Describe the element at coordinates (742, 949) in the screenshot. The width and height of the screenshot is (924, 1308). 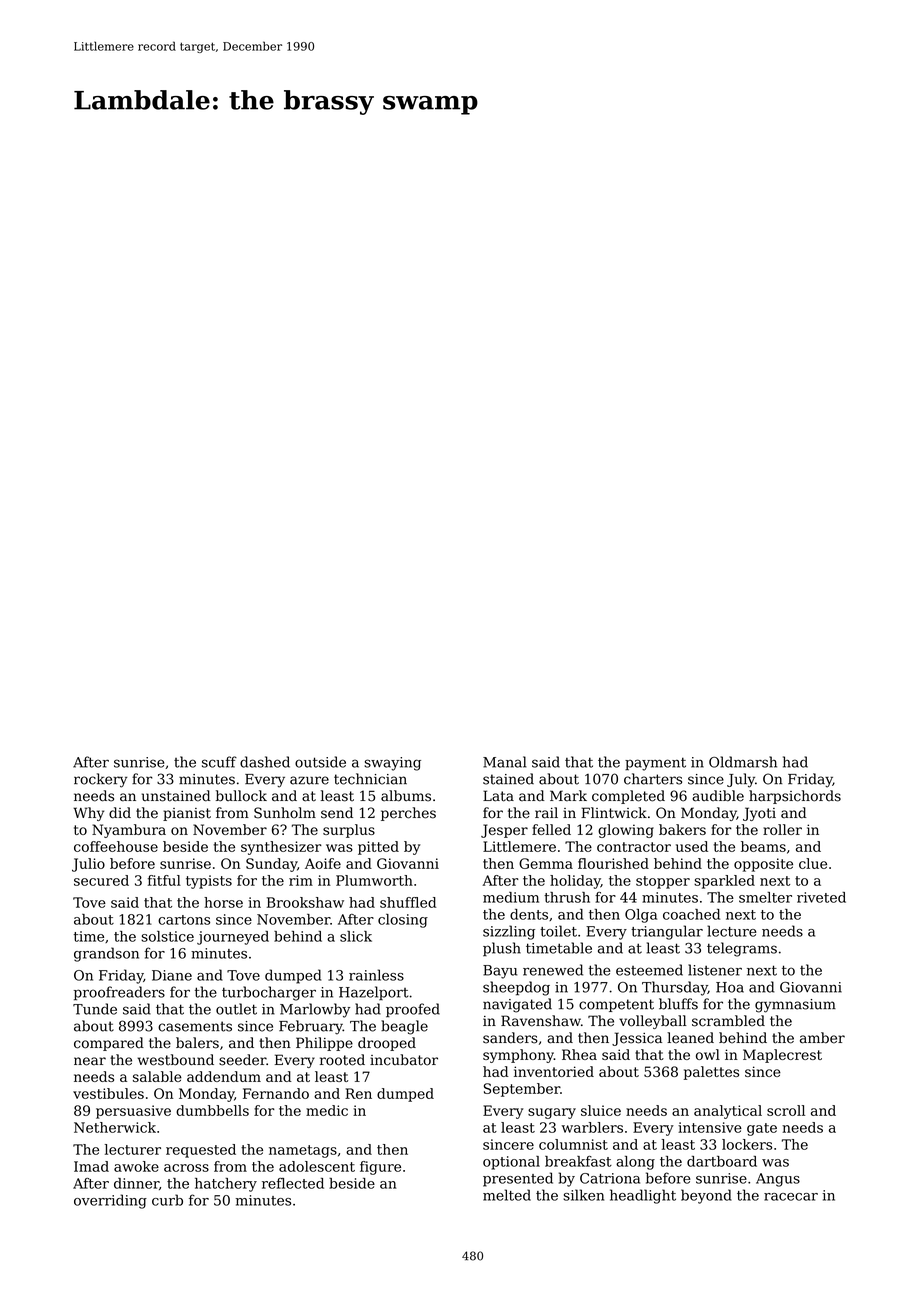
I see `telegrams` at that location.
